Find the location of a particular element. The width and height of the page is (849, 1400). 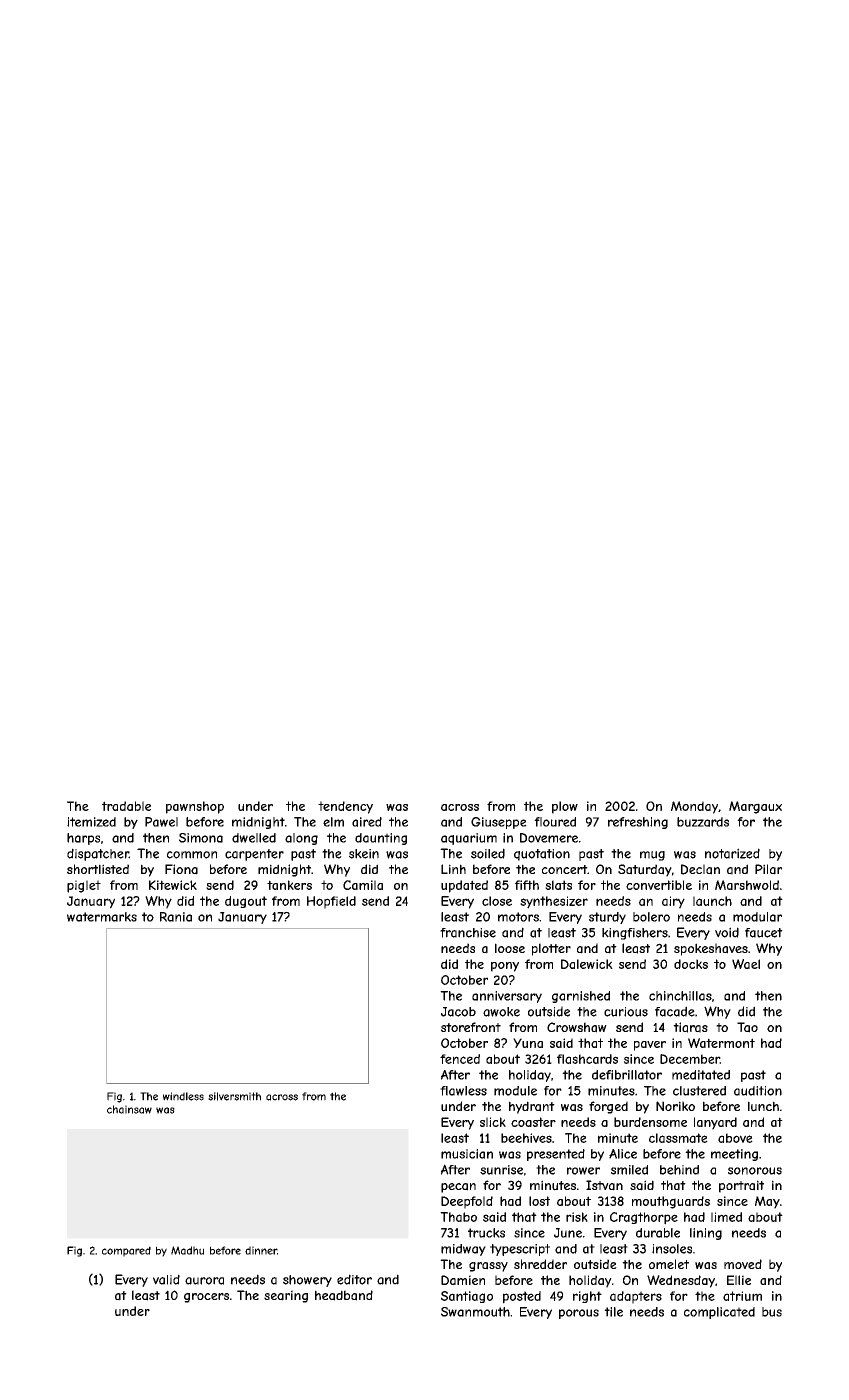

grocers is located at coordinates (206, 1298).
